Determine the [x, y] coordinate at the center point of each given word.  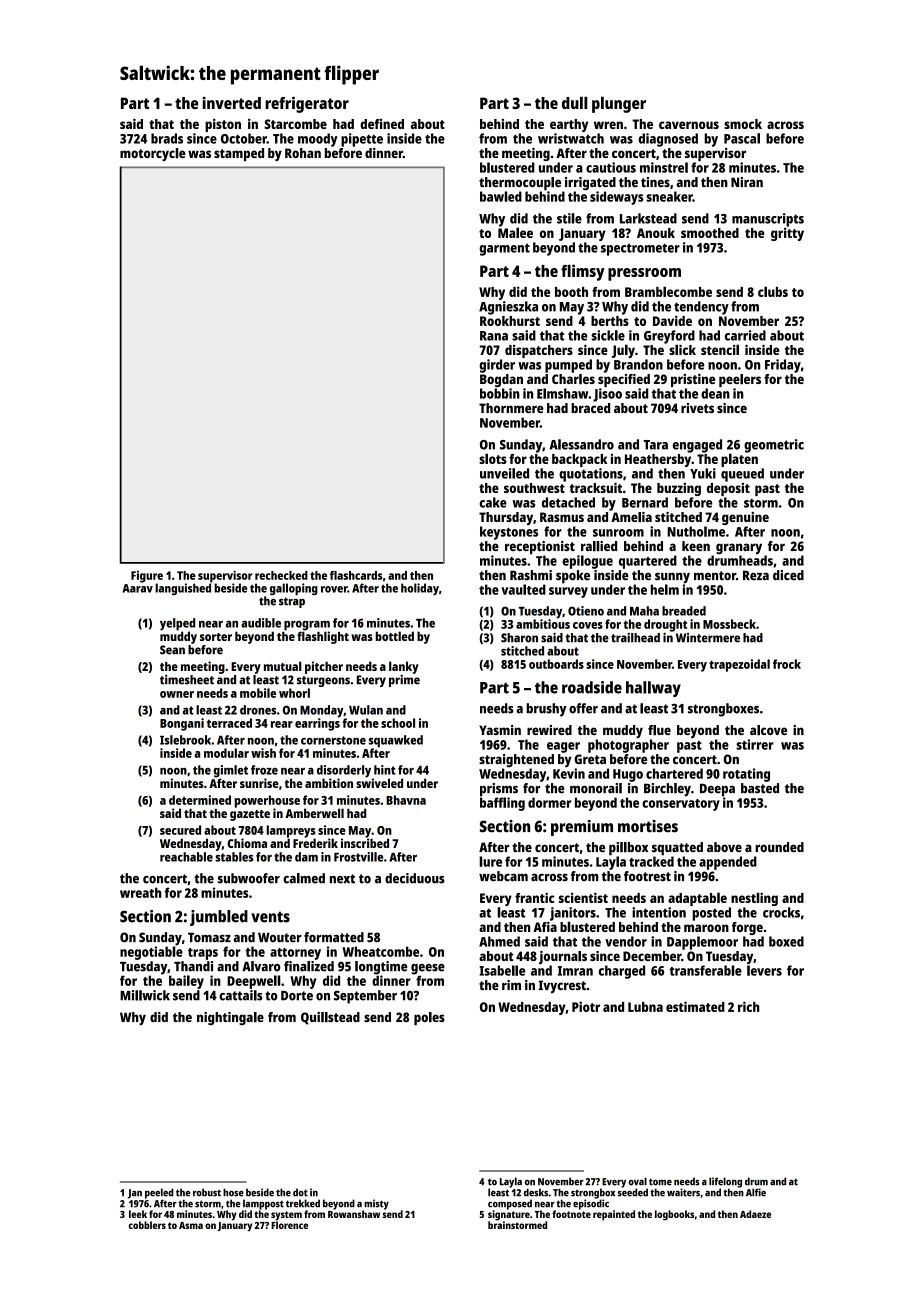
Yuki [703, 473]
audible [261, 623]
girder [497, 366]
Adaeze [755, 1214]
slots [493, 458]
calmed [304, 878]
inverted [232, 103]
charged [622, 972]
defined [382, 124]
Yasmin [500, 730]
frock [787, 664]
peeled [159, 1193]
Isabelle [502, 970]
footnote [571, 1214]
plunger [619, 104]
